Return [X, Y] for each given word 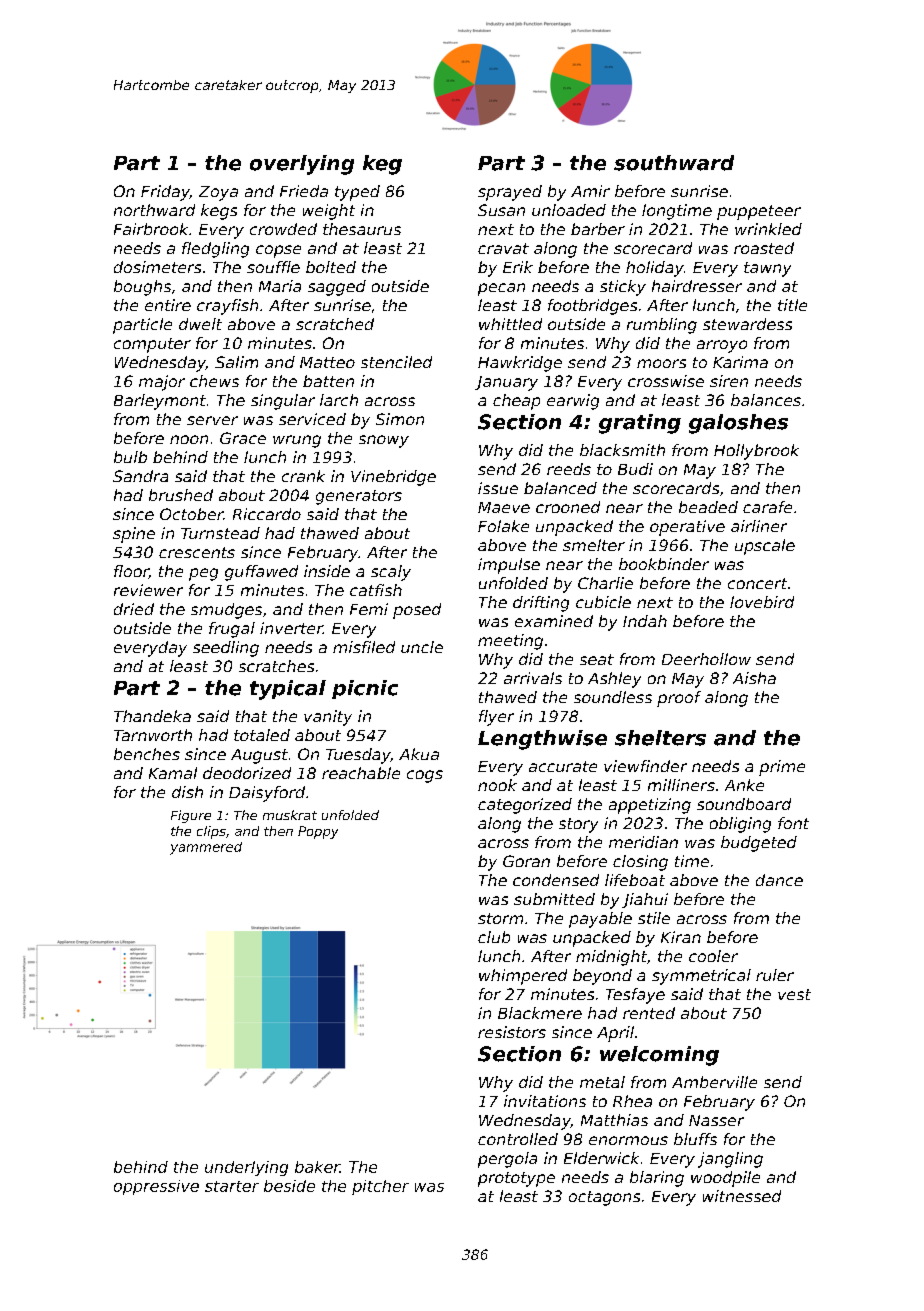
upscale [765, 547]
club [494, 937]
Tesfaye [635, 996]
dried [134, 609]
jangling [730, 1160]
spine [134, 535]
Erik [518, 267]
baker [317, 1167]
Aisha [754, 678]
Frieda [304, 191]
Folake [503, 526]
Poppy [318, 832]
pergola [507, 1160]
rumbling [662, 326]
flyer [496, 718]
